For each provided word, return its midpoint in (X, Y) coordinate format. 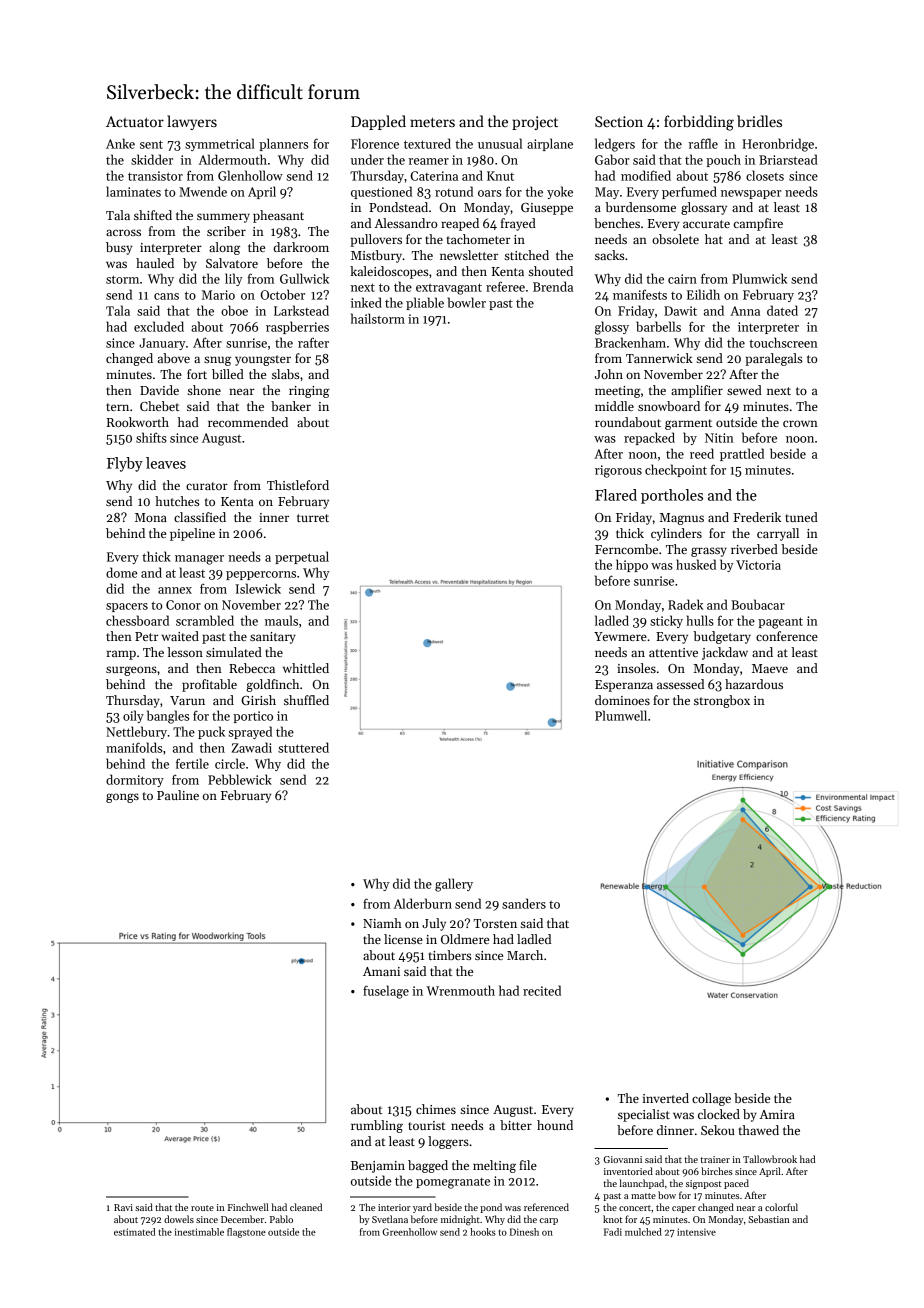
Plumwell (621, 715)
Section (619, 121)
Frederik (757, 517)
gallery (454, 885)
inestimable (199, 1232)
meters (432, 122)
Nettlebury (136, 732)
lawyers (192, 122)
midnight (460, 1220)
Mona (151, 517)
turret (313, 518)
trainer (715, 1159)
